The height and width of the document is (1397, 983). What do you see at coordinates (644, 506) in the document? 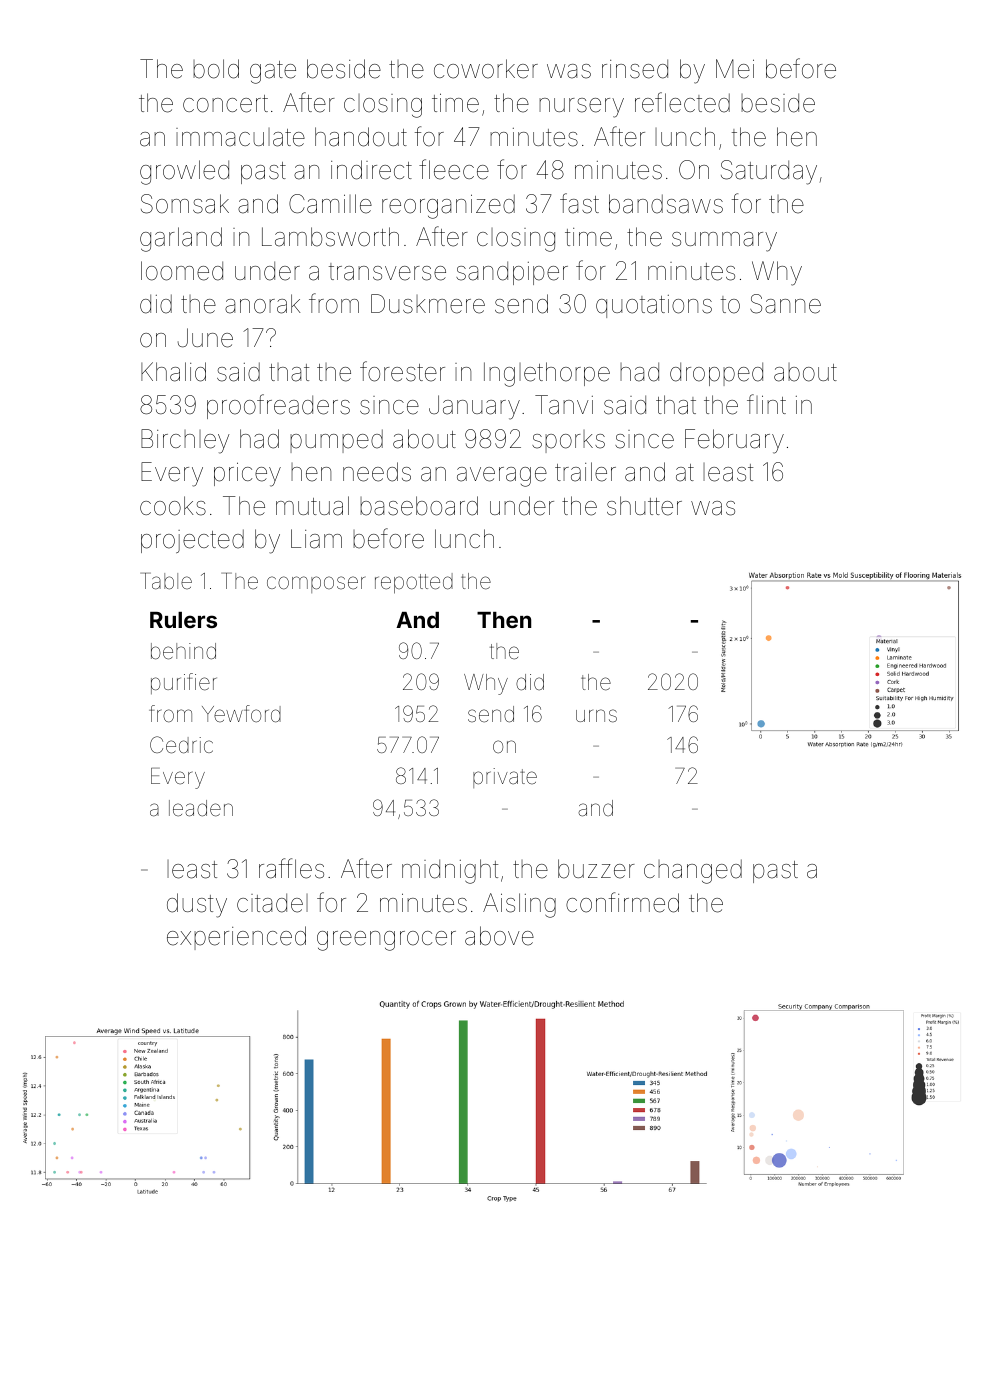
I see `shutter` at bounding box center [644, 506].
